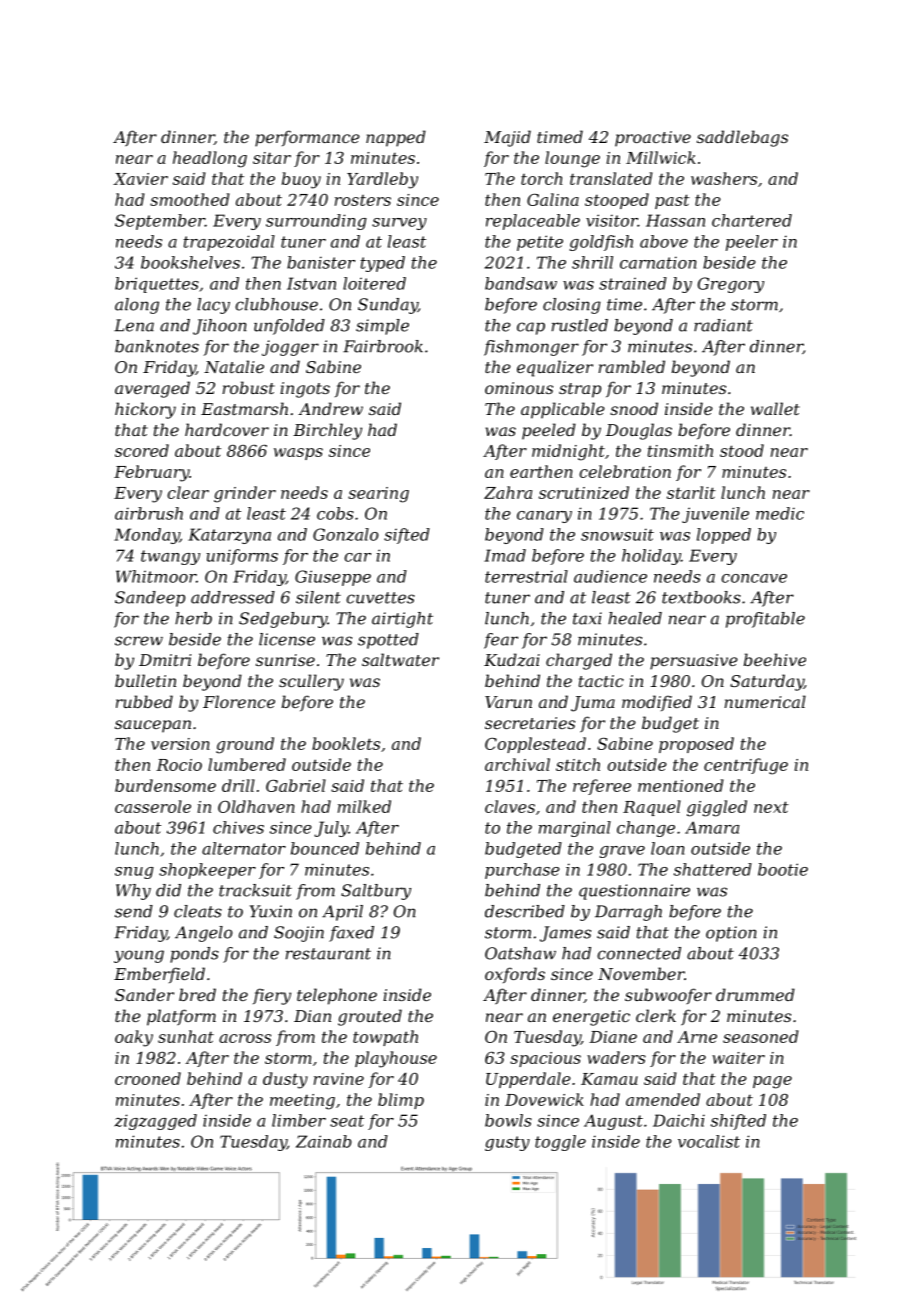 The image size is (924, 1314). I want to click on towpath, so click(385, 1038).
